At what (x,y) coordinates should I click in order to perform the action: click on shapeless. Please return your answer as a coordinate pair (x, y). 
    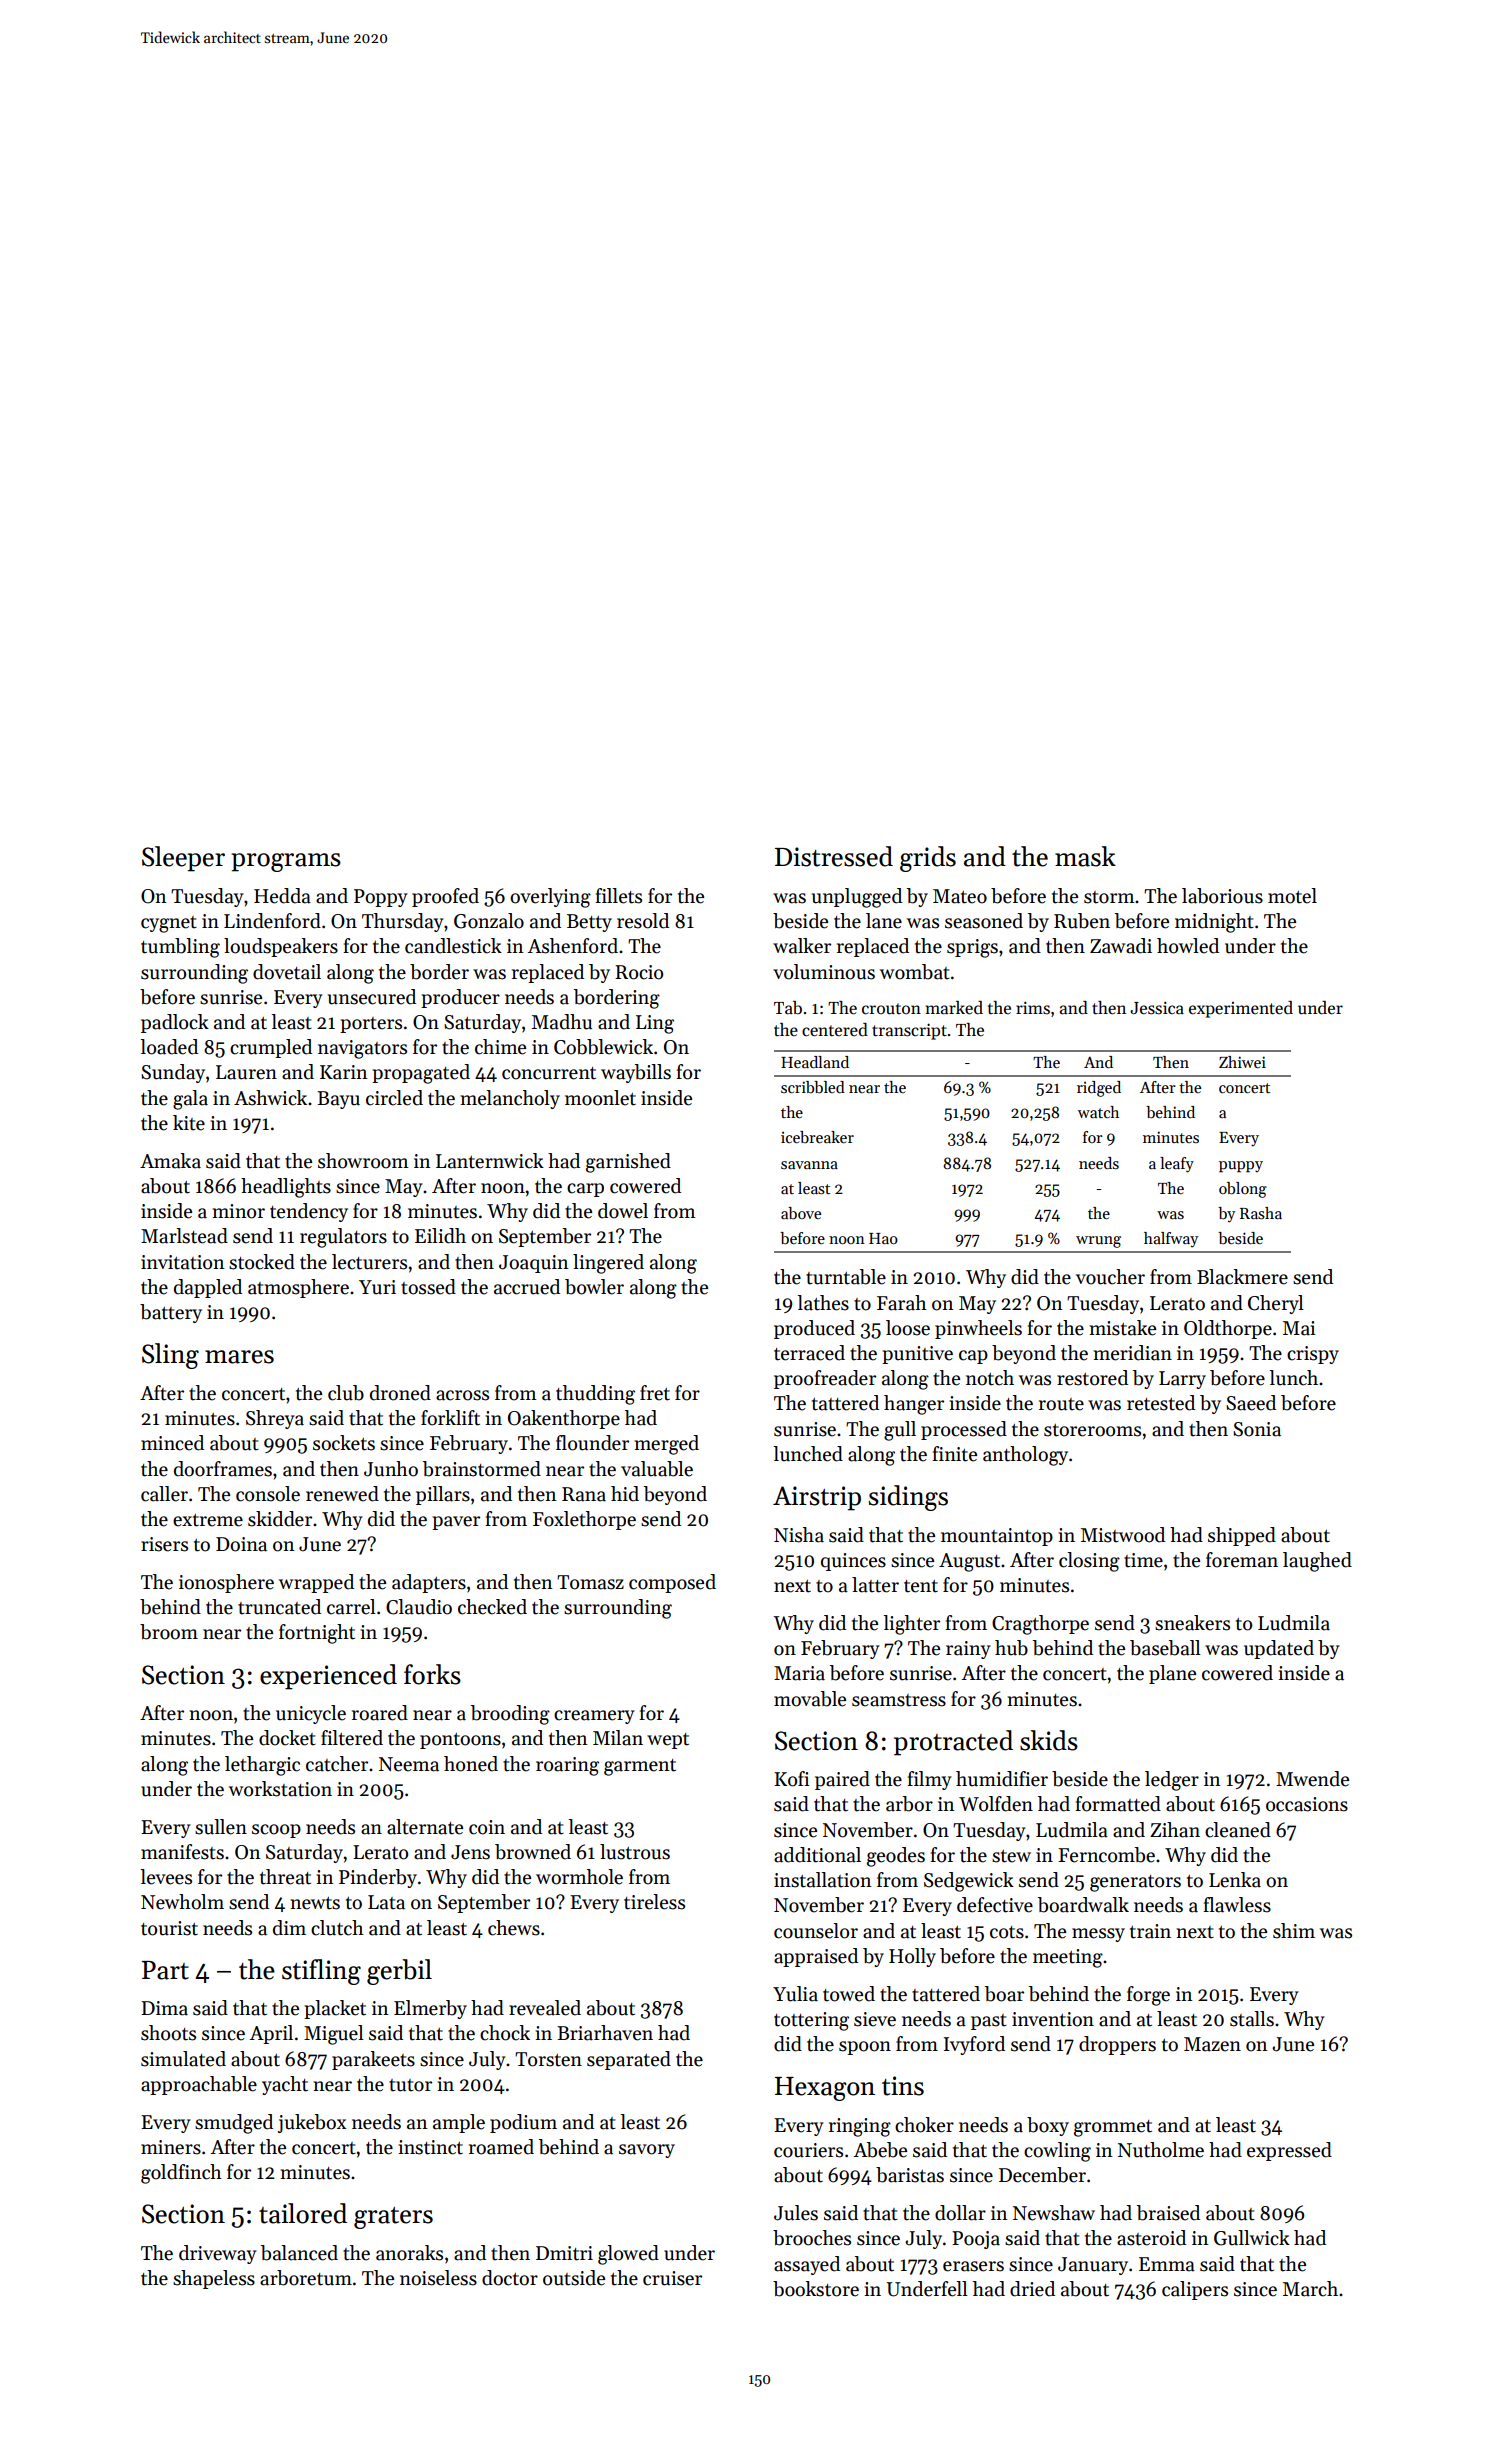
    Looking at the image, I should click on (214, 2279).
